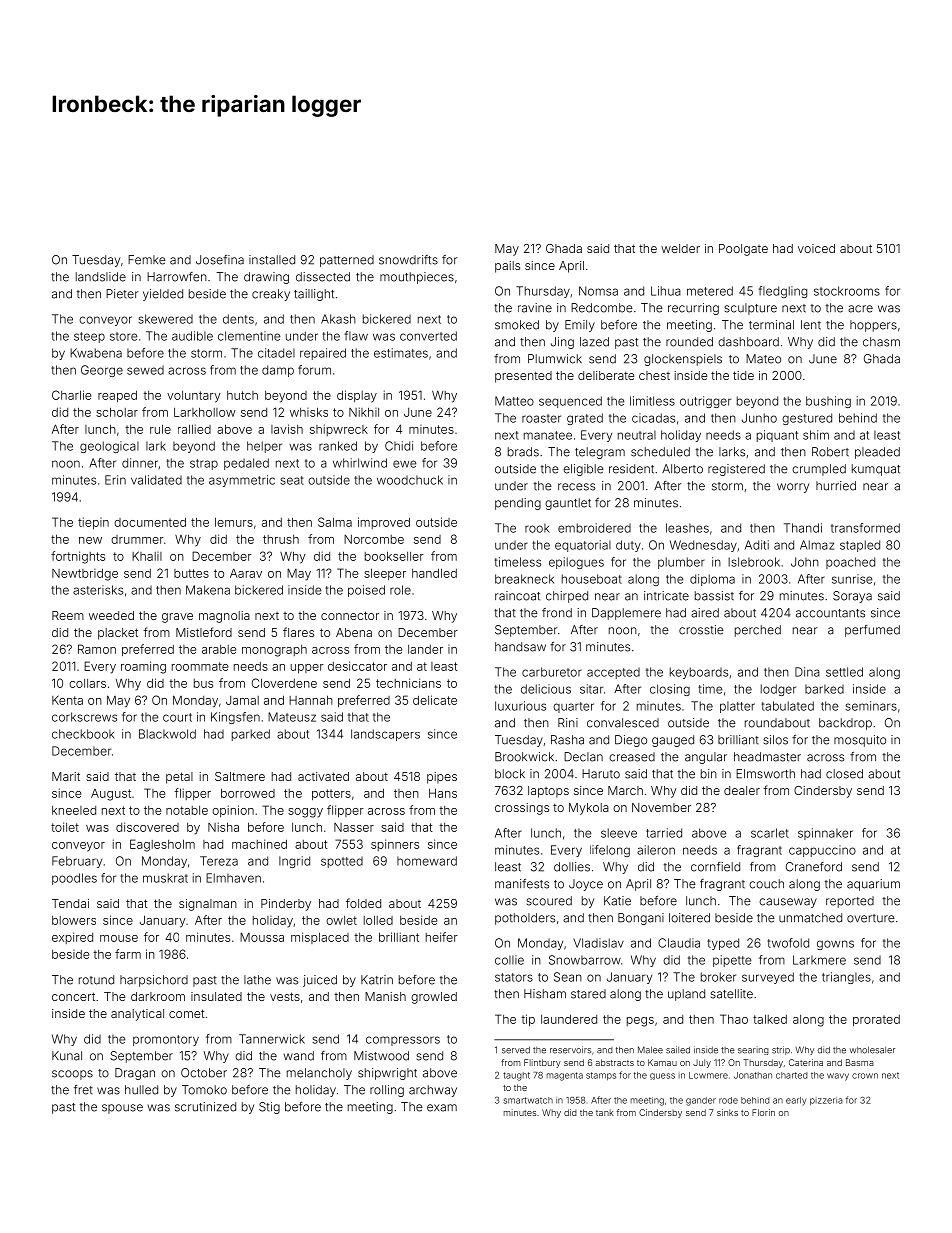 The image size is (952, 1233). Describe the element at coordinates (194, 397) in the screenshot. I see `voluntary` at that location.
